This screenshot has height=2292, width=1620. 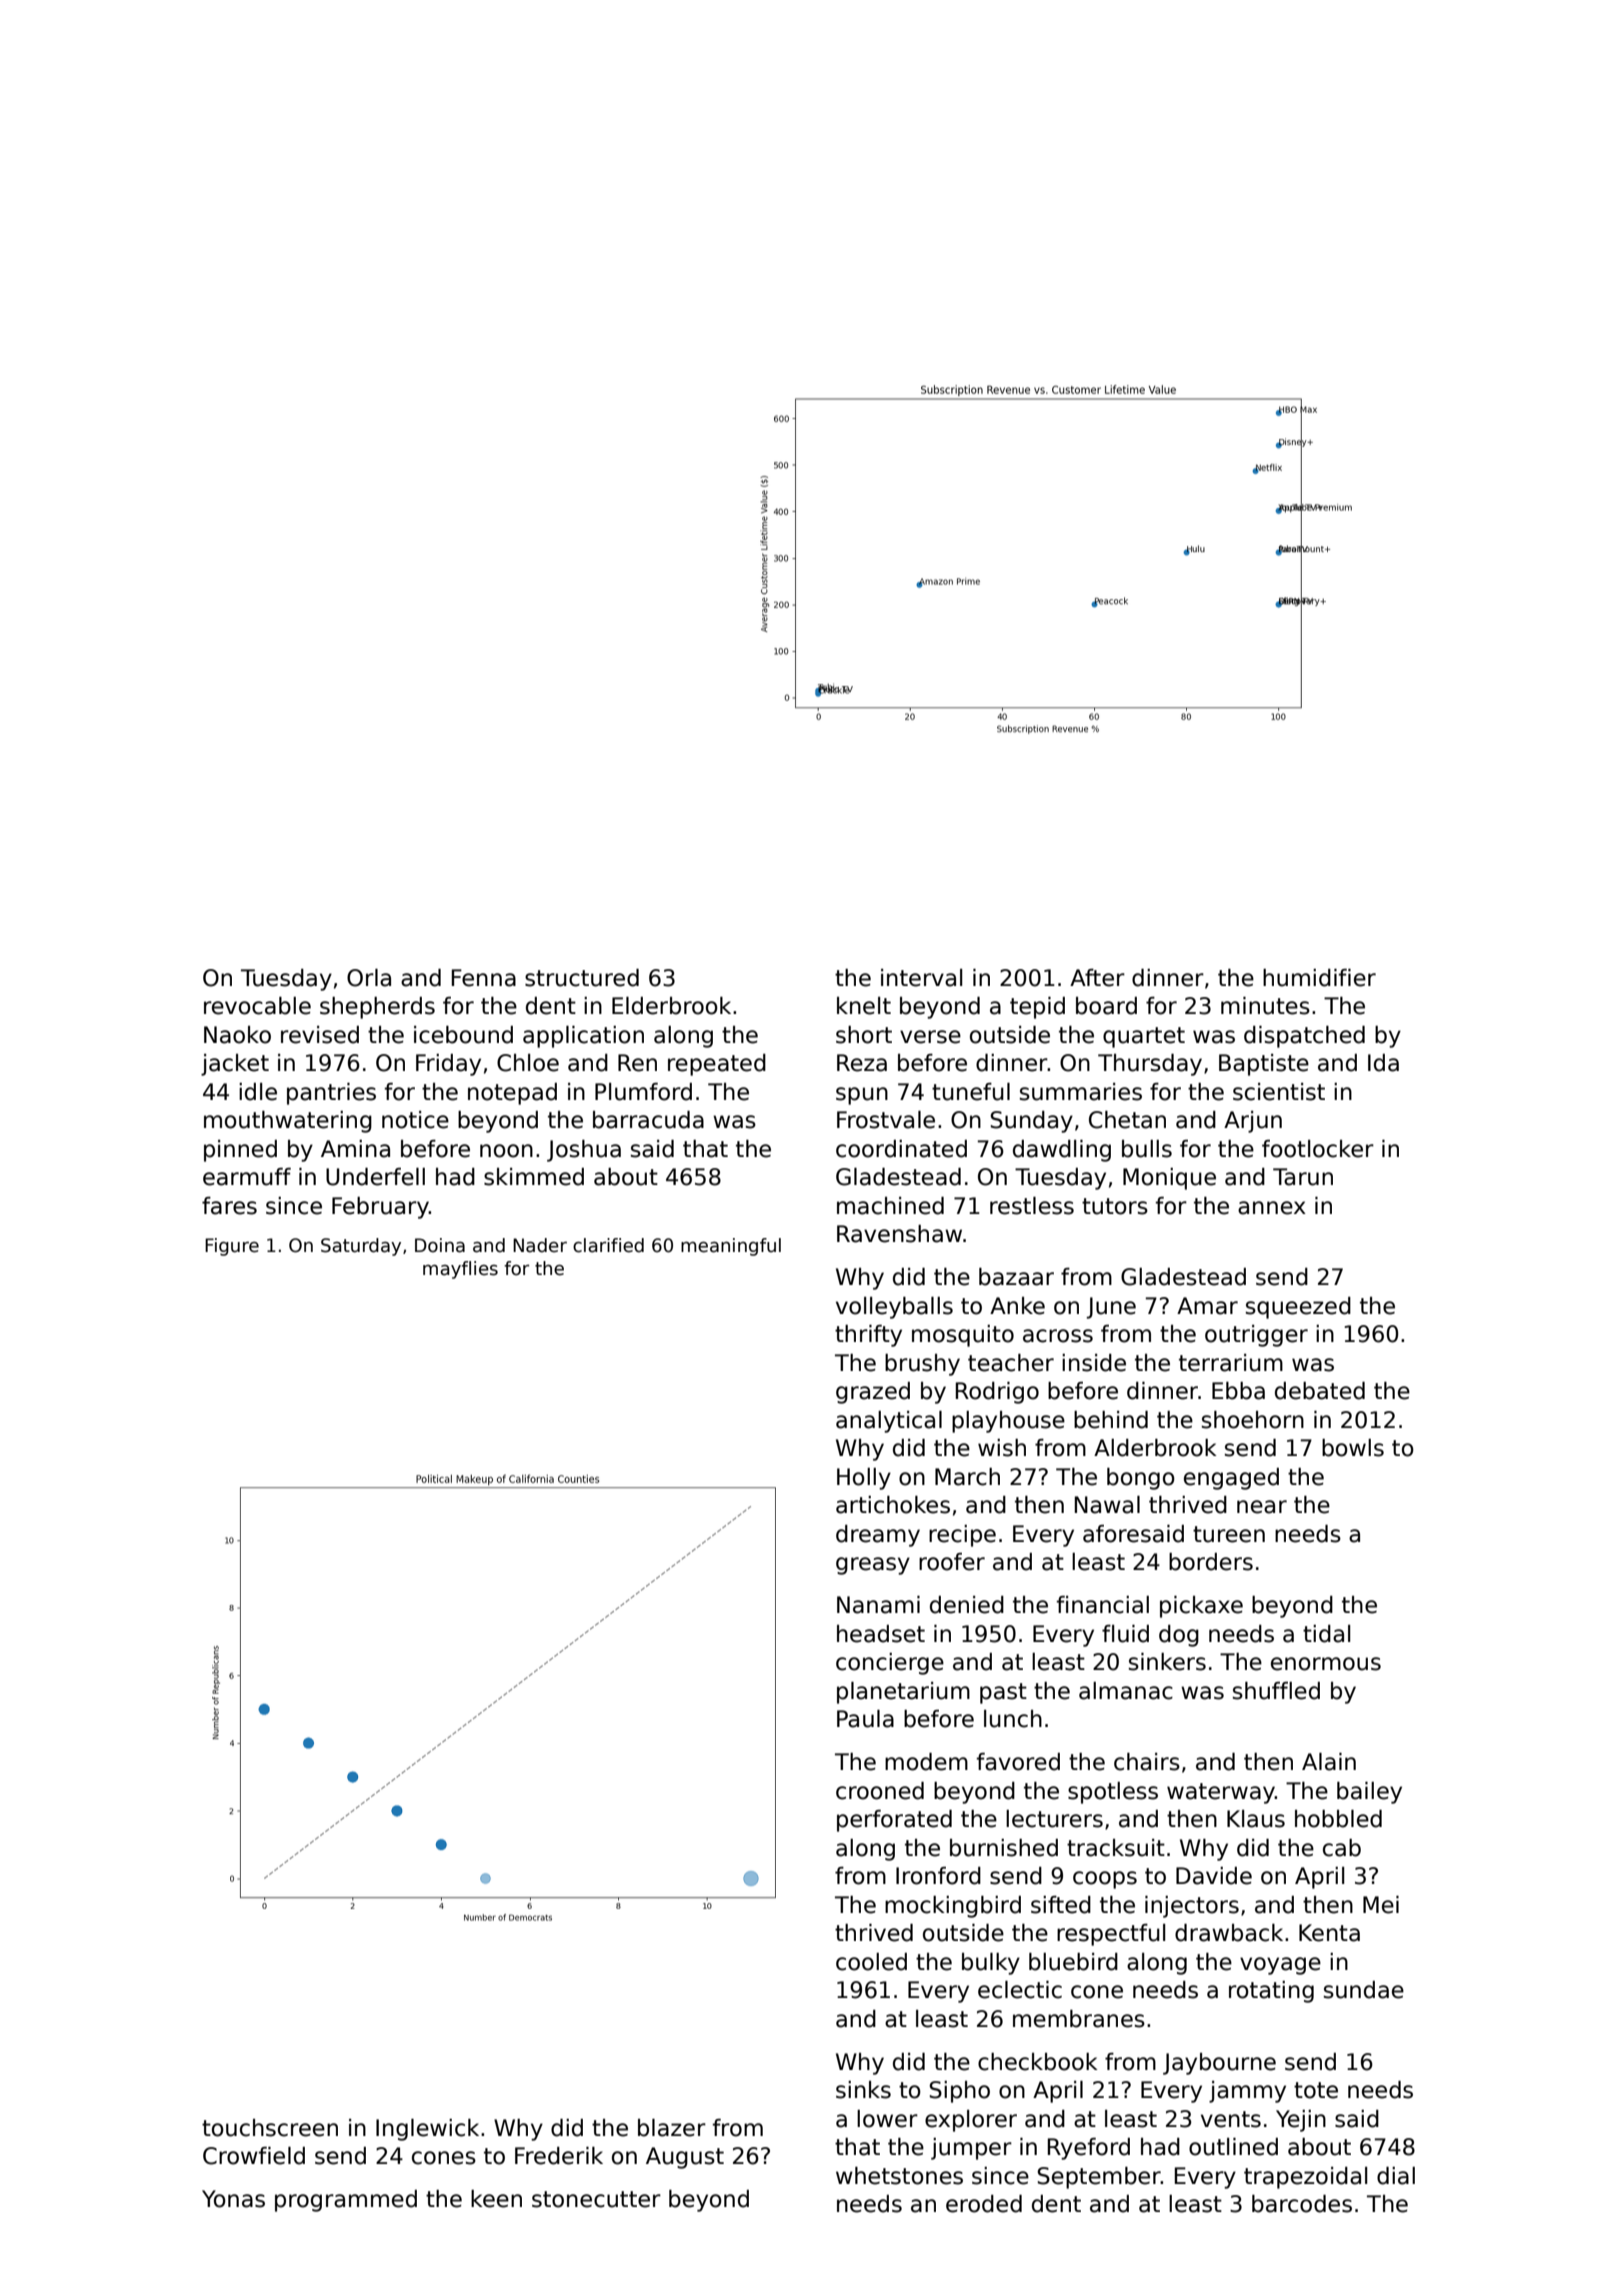 What do you see at coordinates (1037, 1008) in the screenshot?
I see `tepid` at bounding box center [1037, 1008].
